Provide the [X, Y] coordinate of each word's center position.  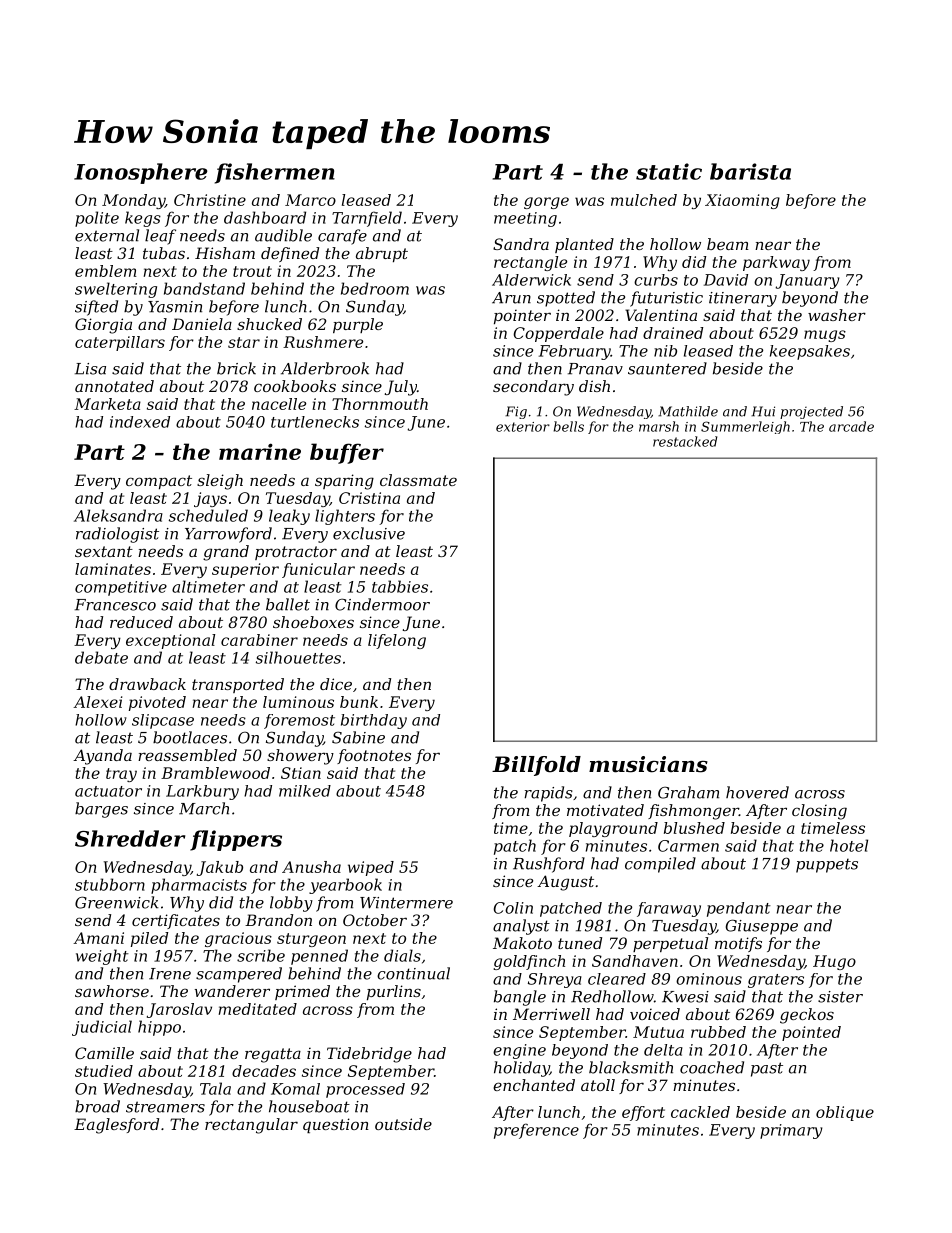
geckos [807, 1016]
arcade [851, 426]
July [401, 388]
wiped [371, 868]
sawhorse [112, 991]
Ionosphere [140, 173]
